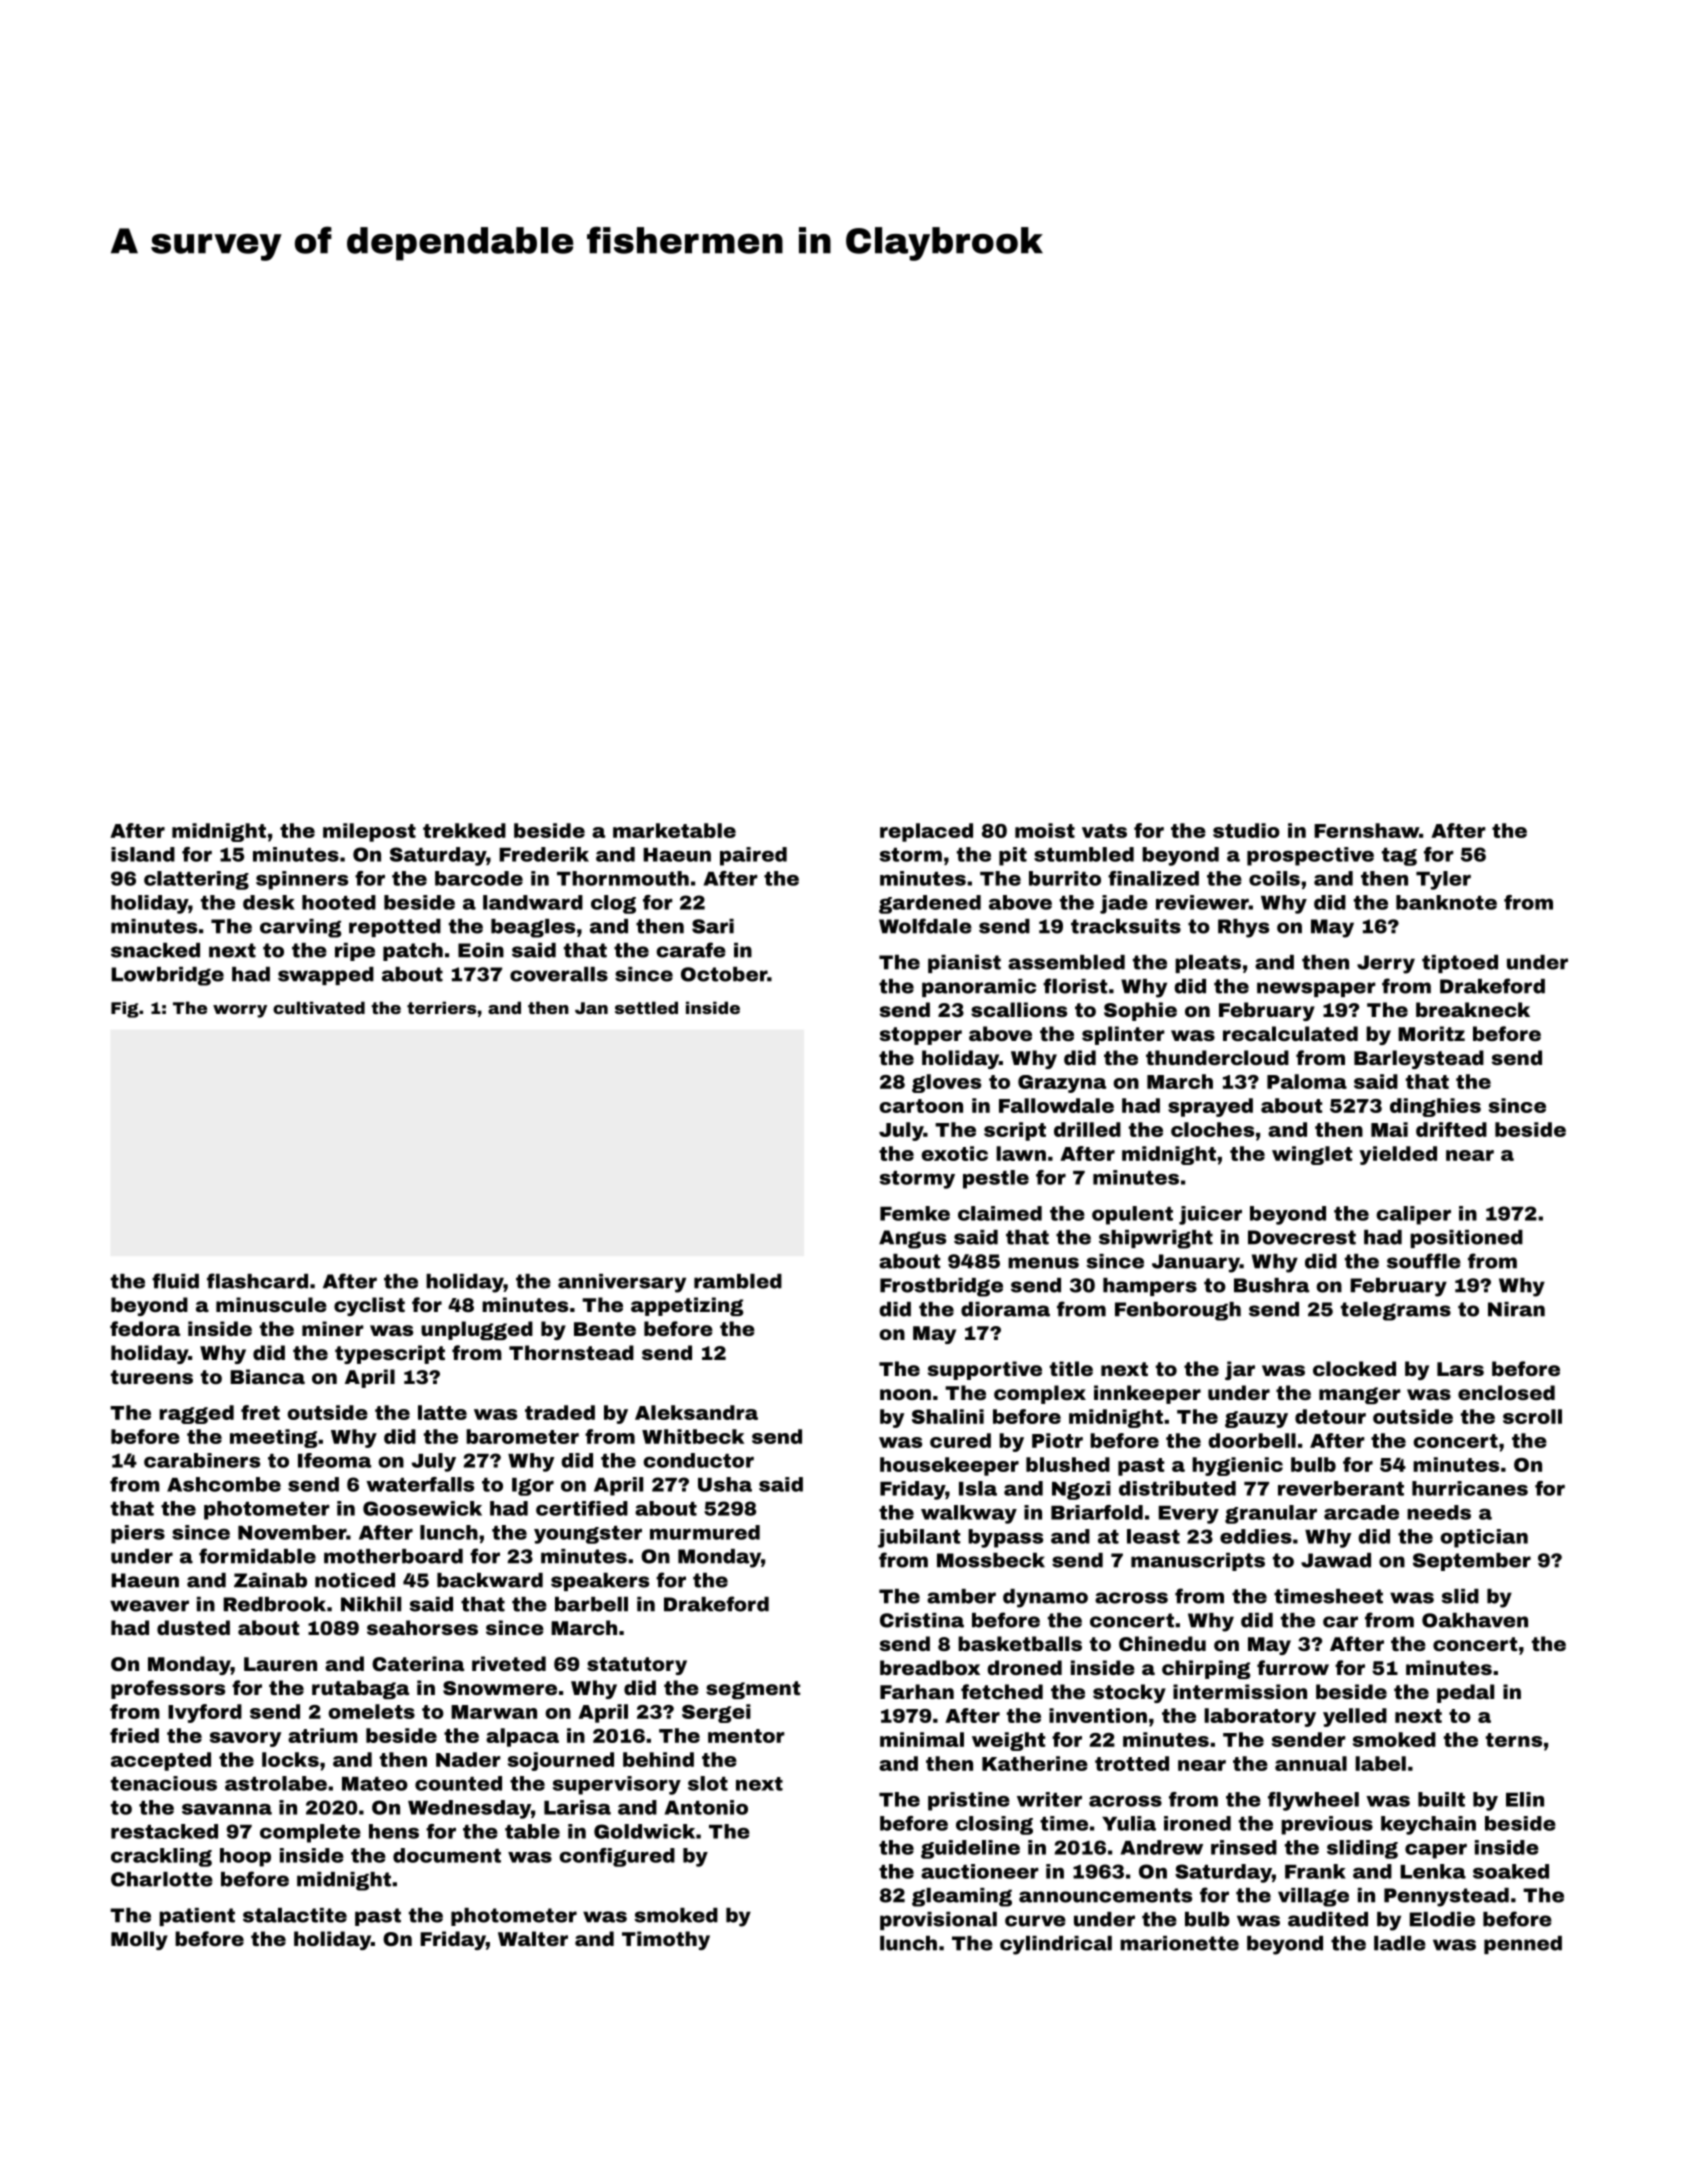  Describe the element at coordinates (1446, 902) in the screenshot. I see `banknote` at that location.
